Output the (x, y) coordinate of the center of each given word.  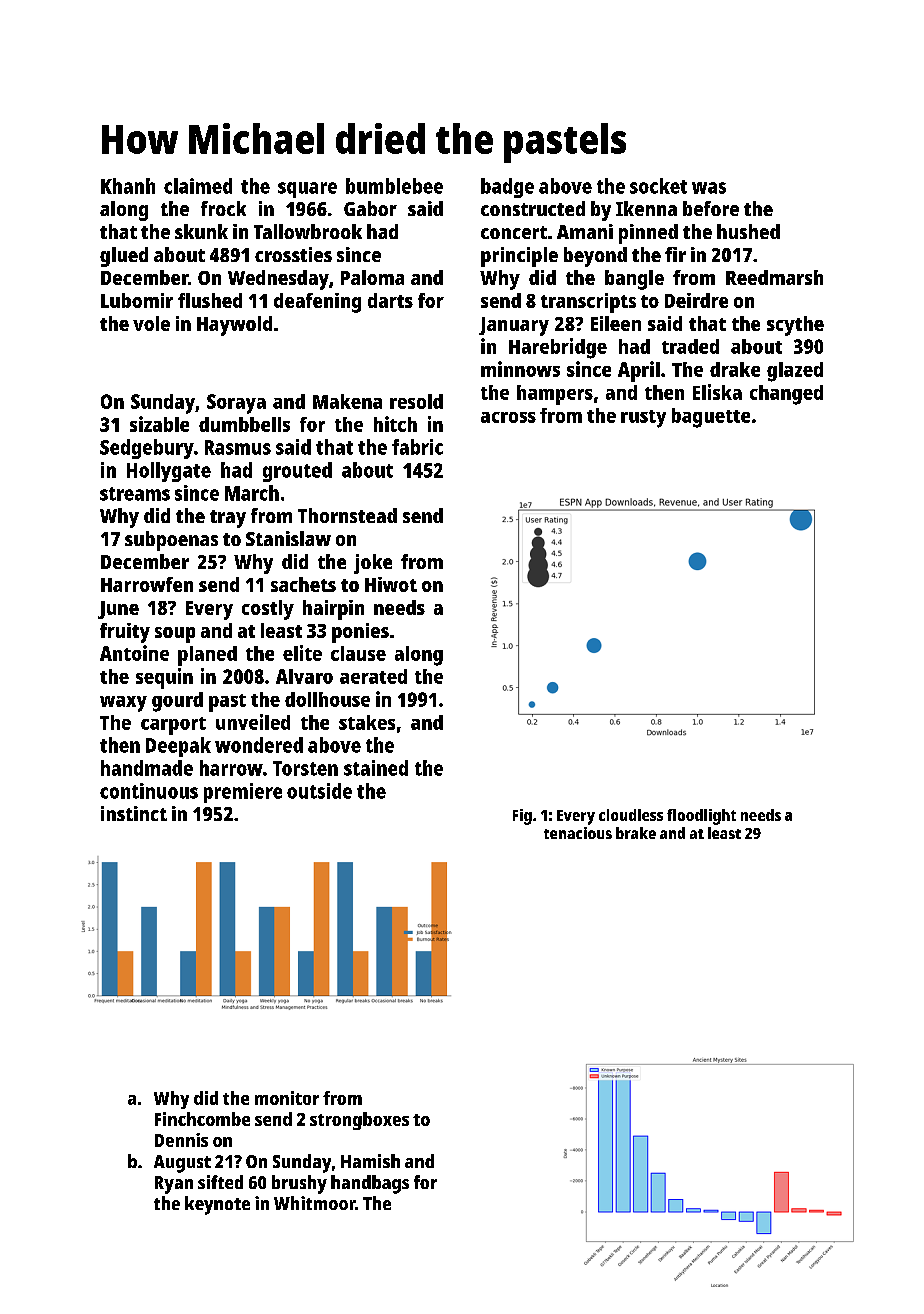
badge (507, 188)
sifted (220, 1182)
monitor (287, 1098)
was (709, 188)
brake (636, 833)
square (307, 190)
